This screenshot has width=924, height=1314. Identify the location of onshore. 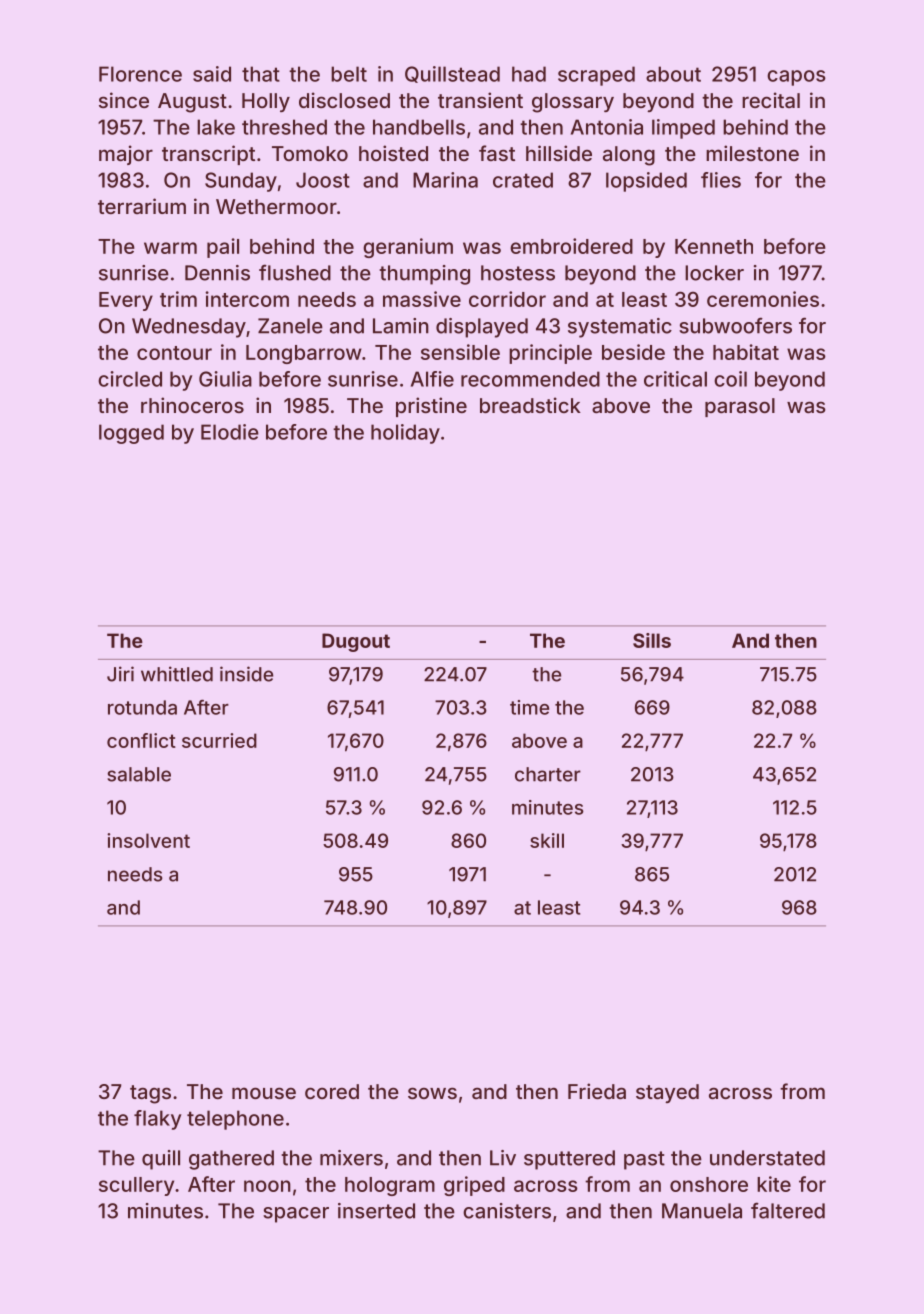
(709, 1184).
